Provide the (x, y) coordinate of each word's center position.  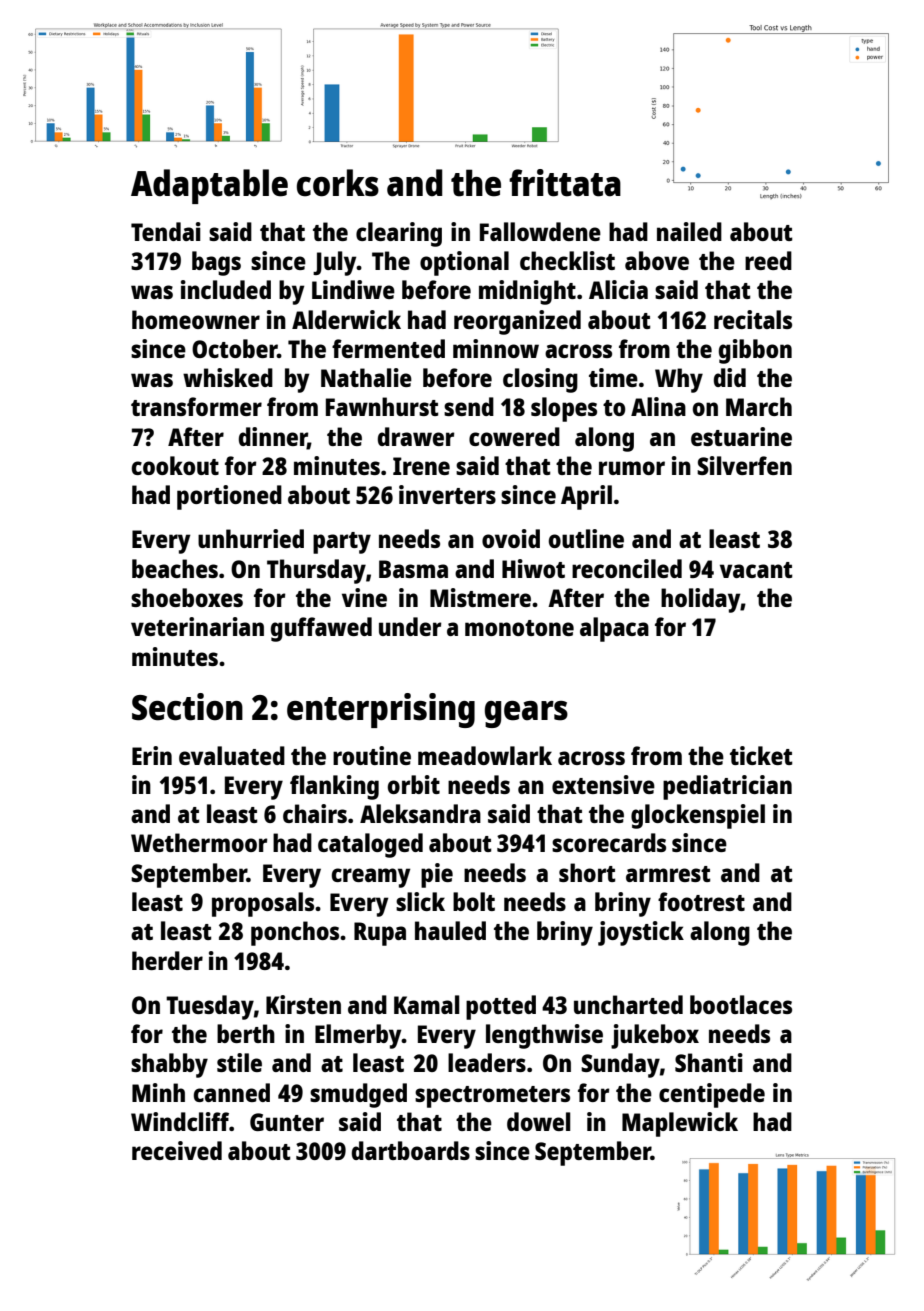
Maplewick (680, 1124)
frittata (565, 183)
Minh (158, 1092)
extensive (603, 784)
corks (338, 183)
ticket (761, 755)
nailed (689, 231)
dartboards (411, 1150)
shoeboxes (187, 597)
